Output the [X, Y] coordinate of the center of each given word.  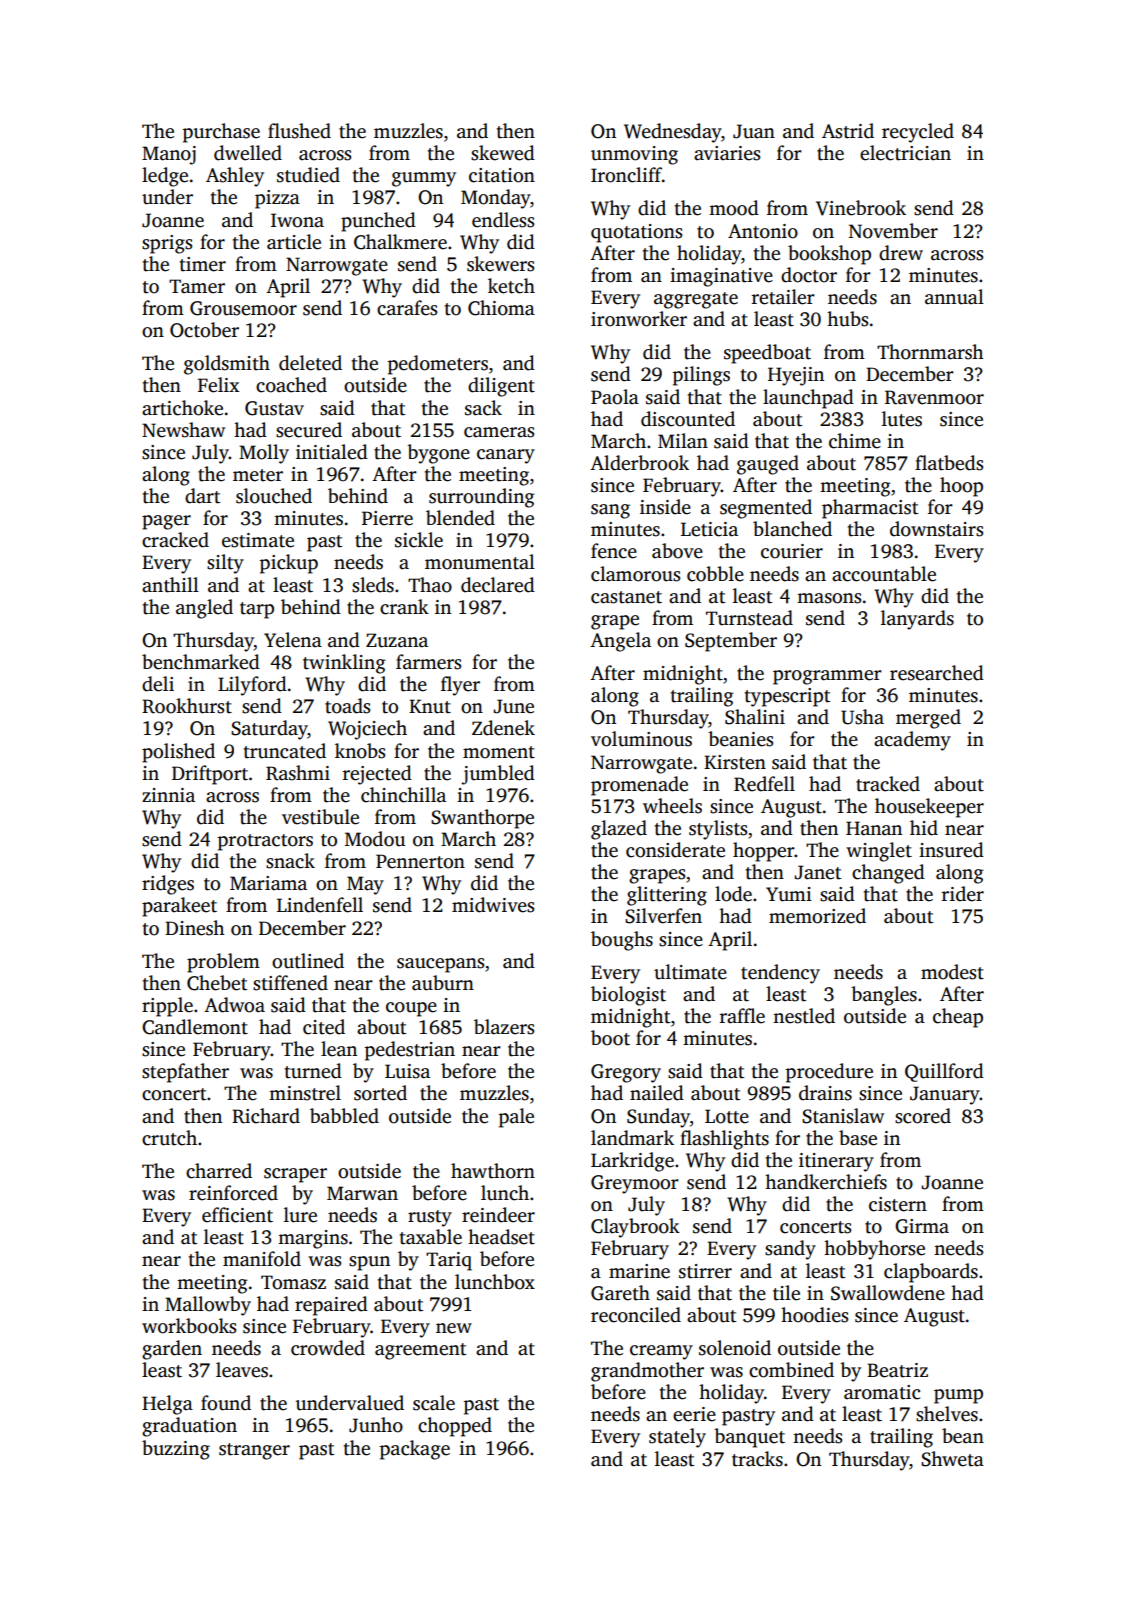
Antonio [763, 231]
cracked [175, 540]
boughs [622, 941]
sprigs [167, 244]
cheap [958, 1018]
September [731, 642]
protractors [265, 842]
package [415, 1450]
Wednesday [672, 133]
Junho [376, 1425]
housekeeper [929, 808]
